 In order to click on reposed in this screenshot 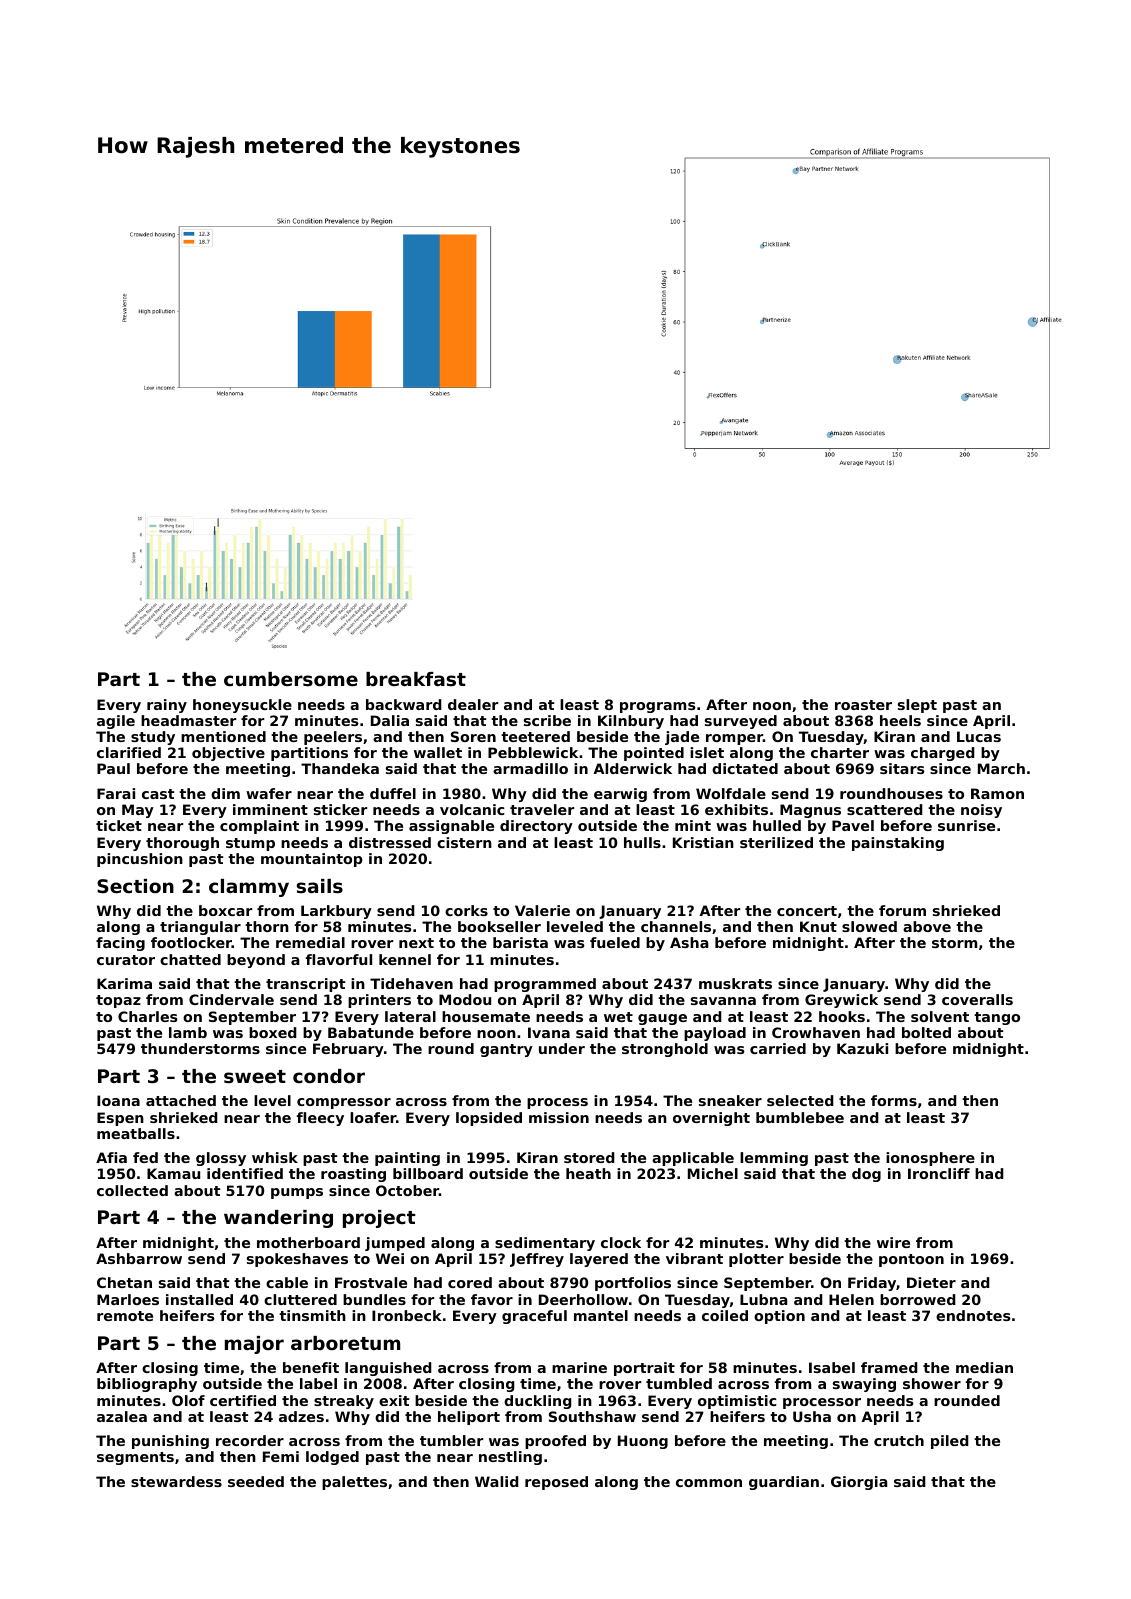, I will do `click(556, 1483)`.
